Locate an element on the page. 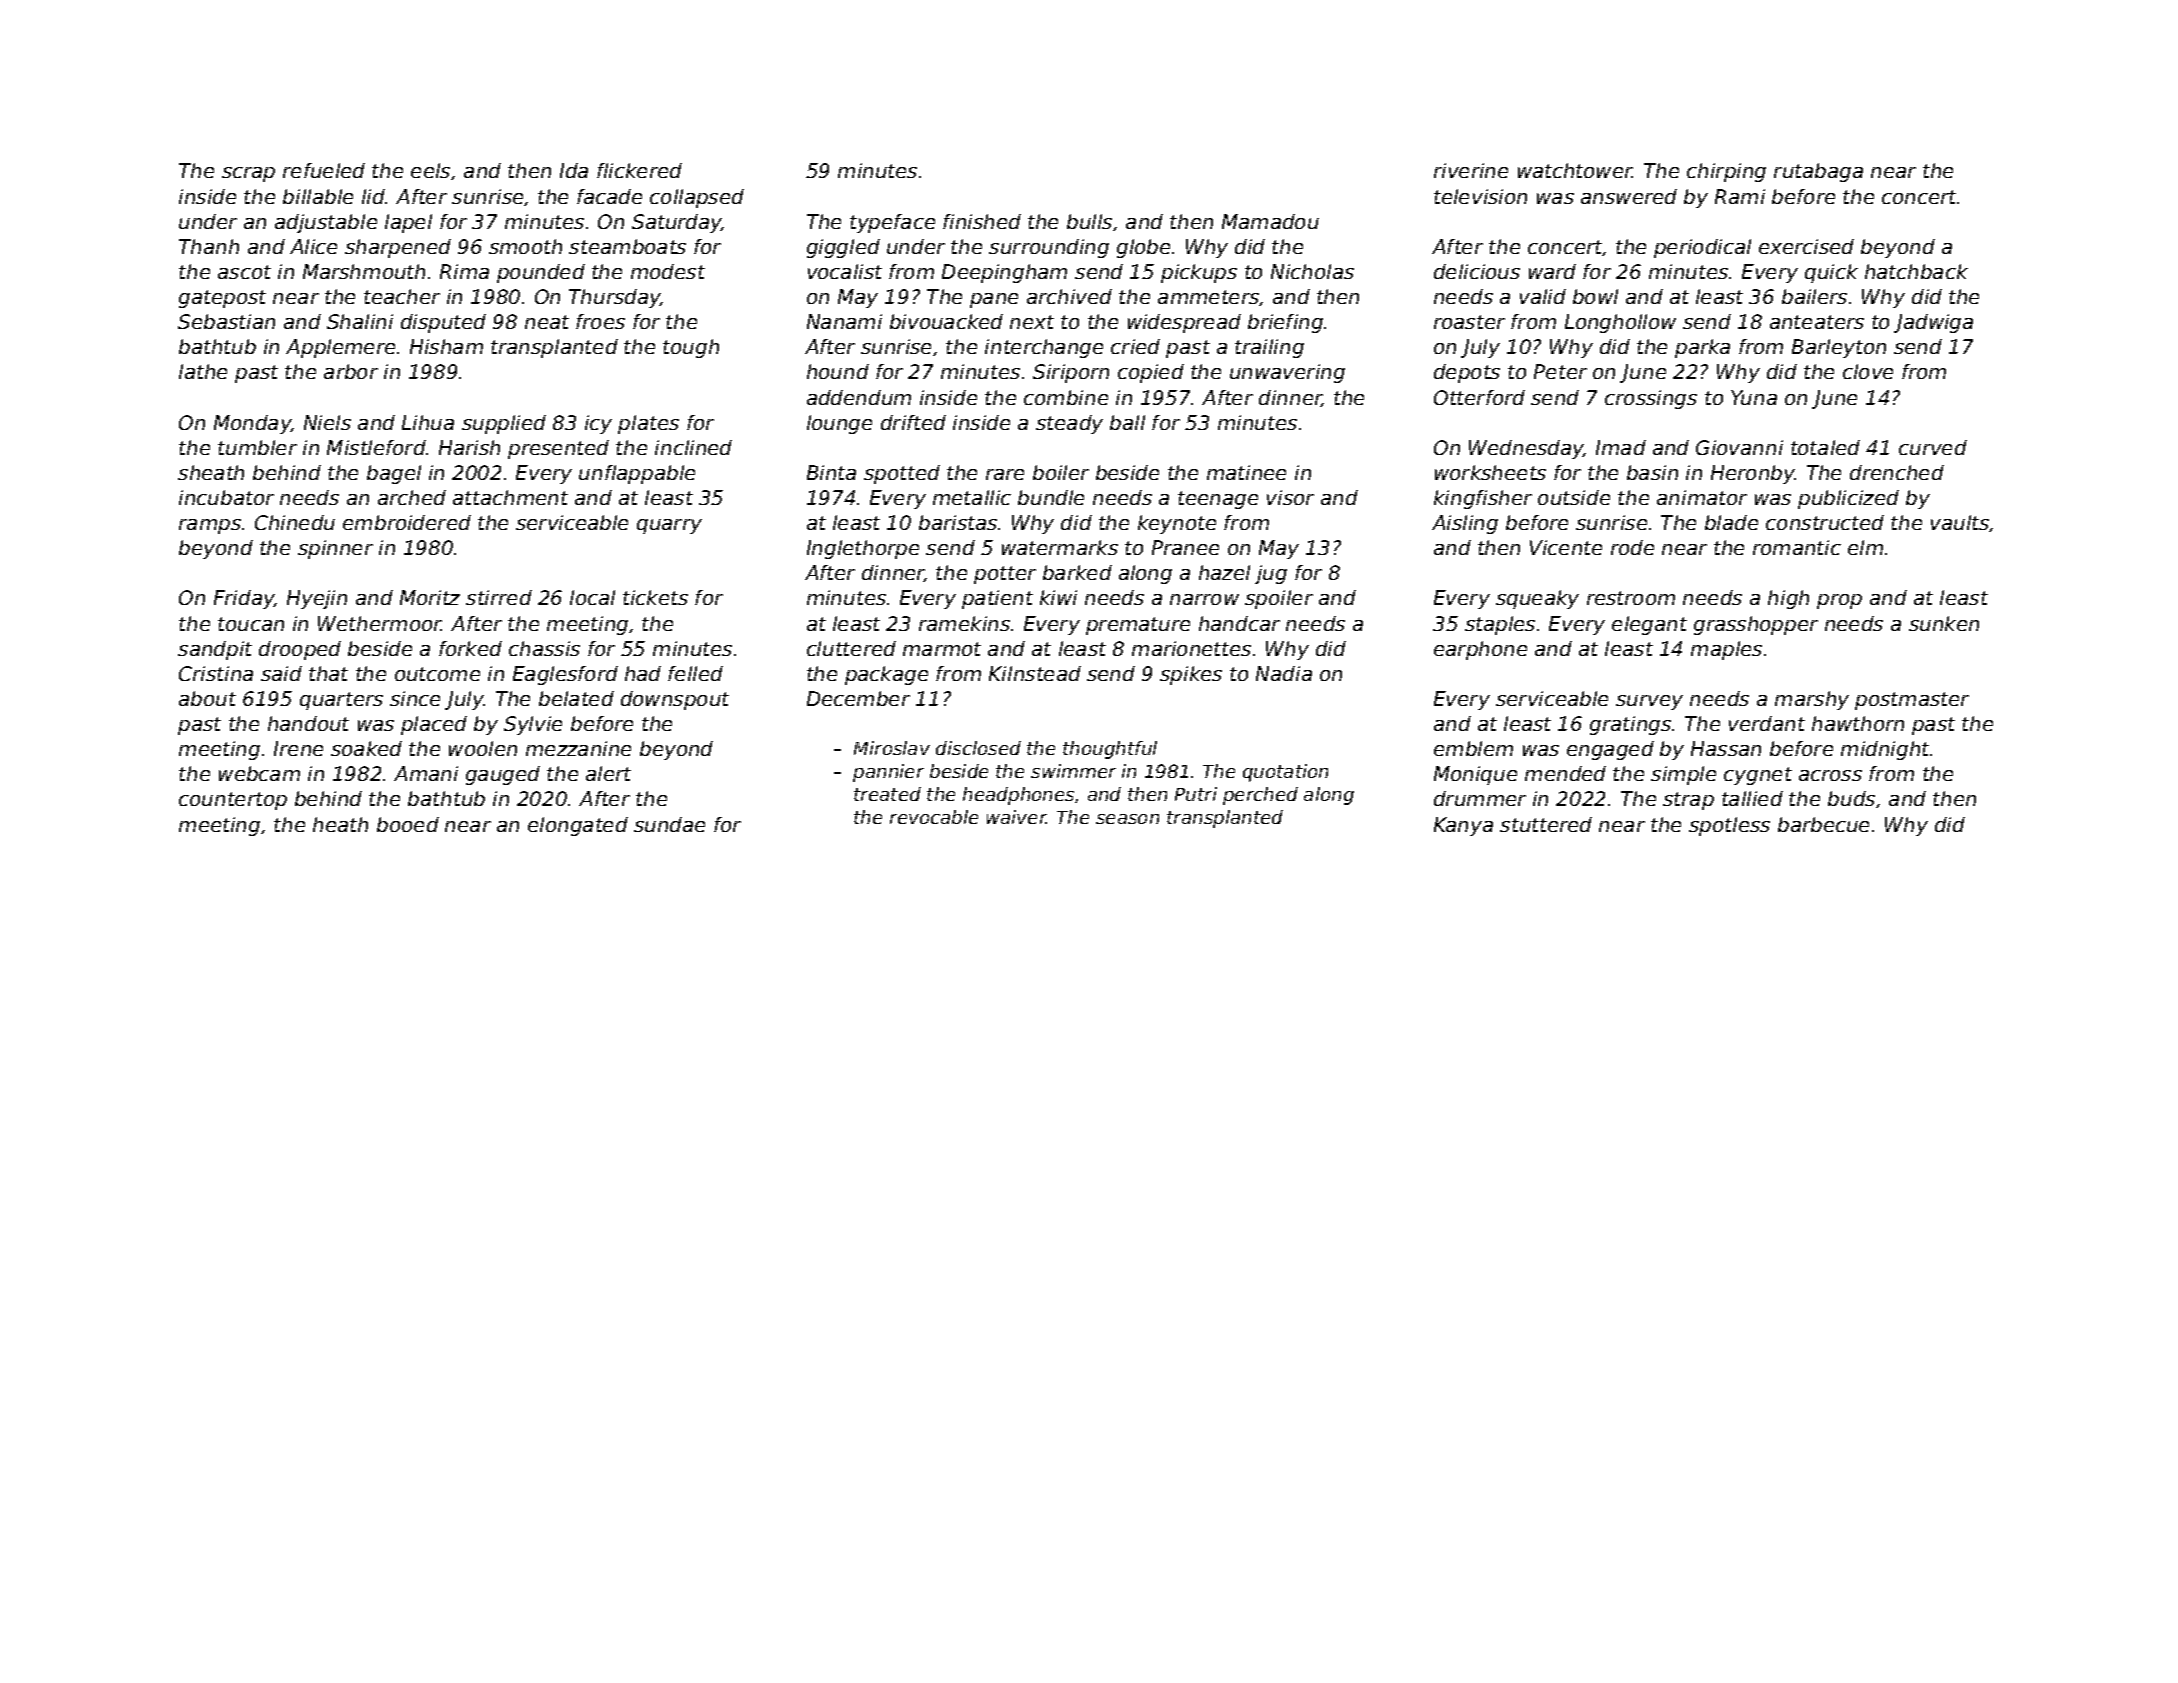 This document has width=2178, height=1683. depots is located at coordinates (1467, 373).
